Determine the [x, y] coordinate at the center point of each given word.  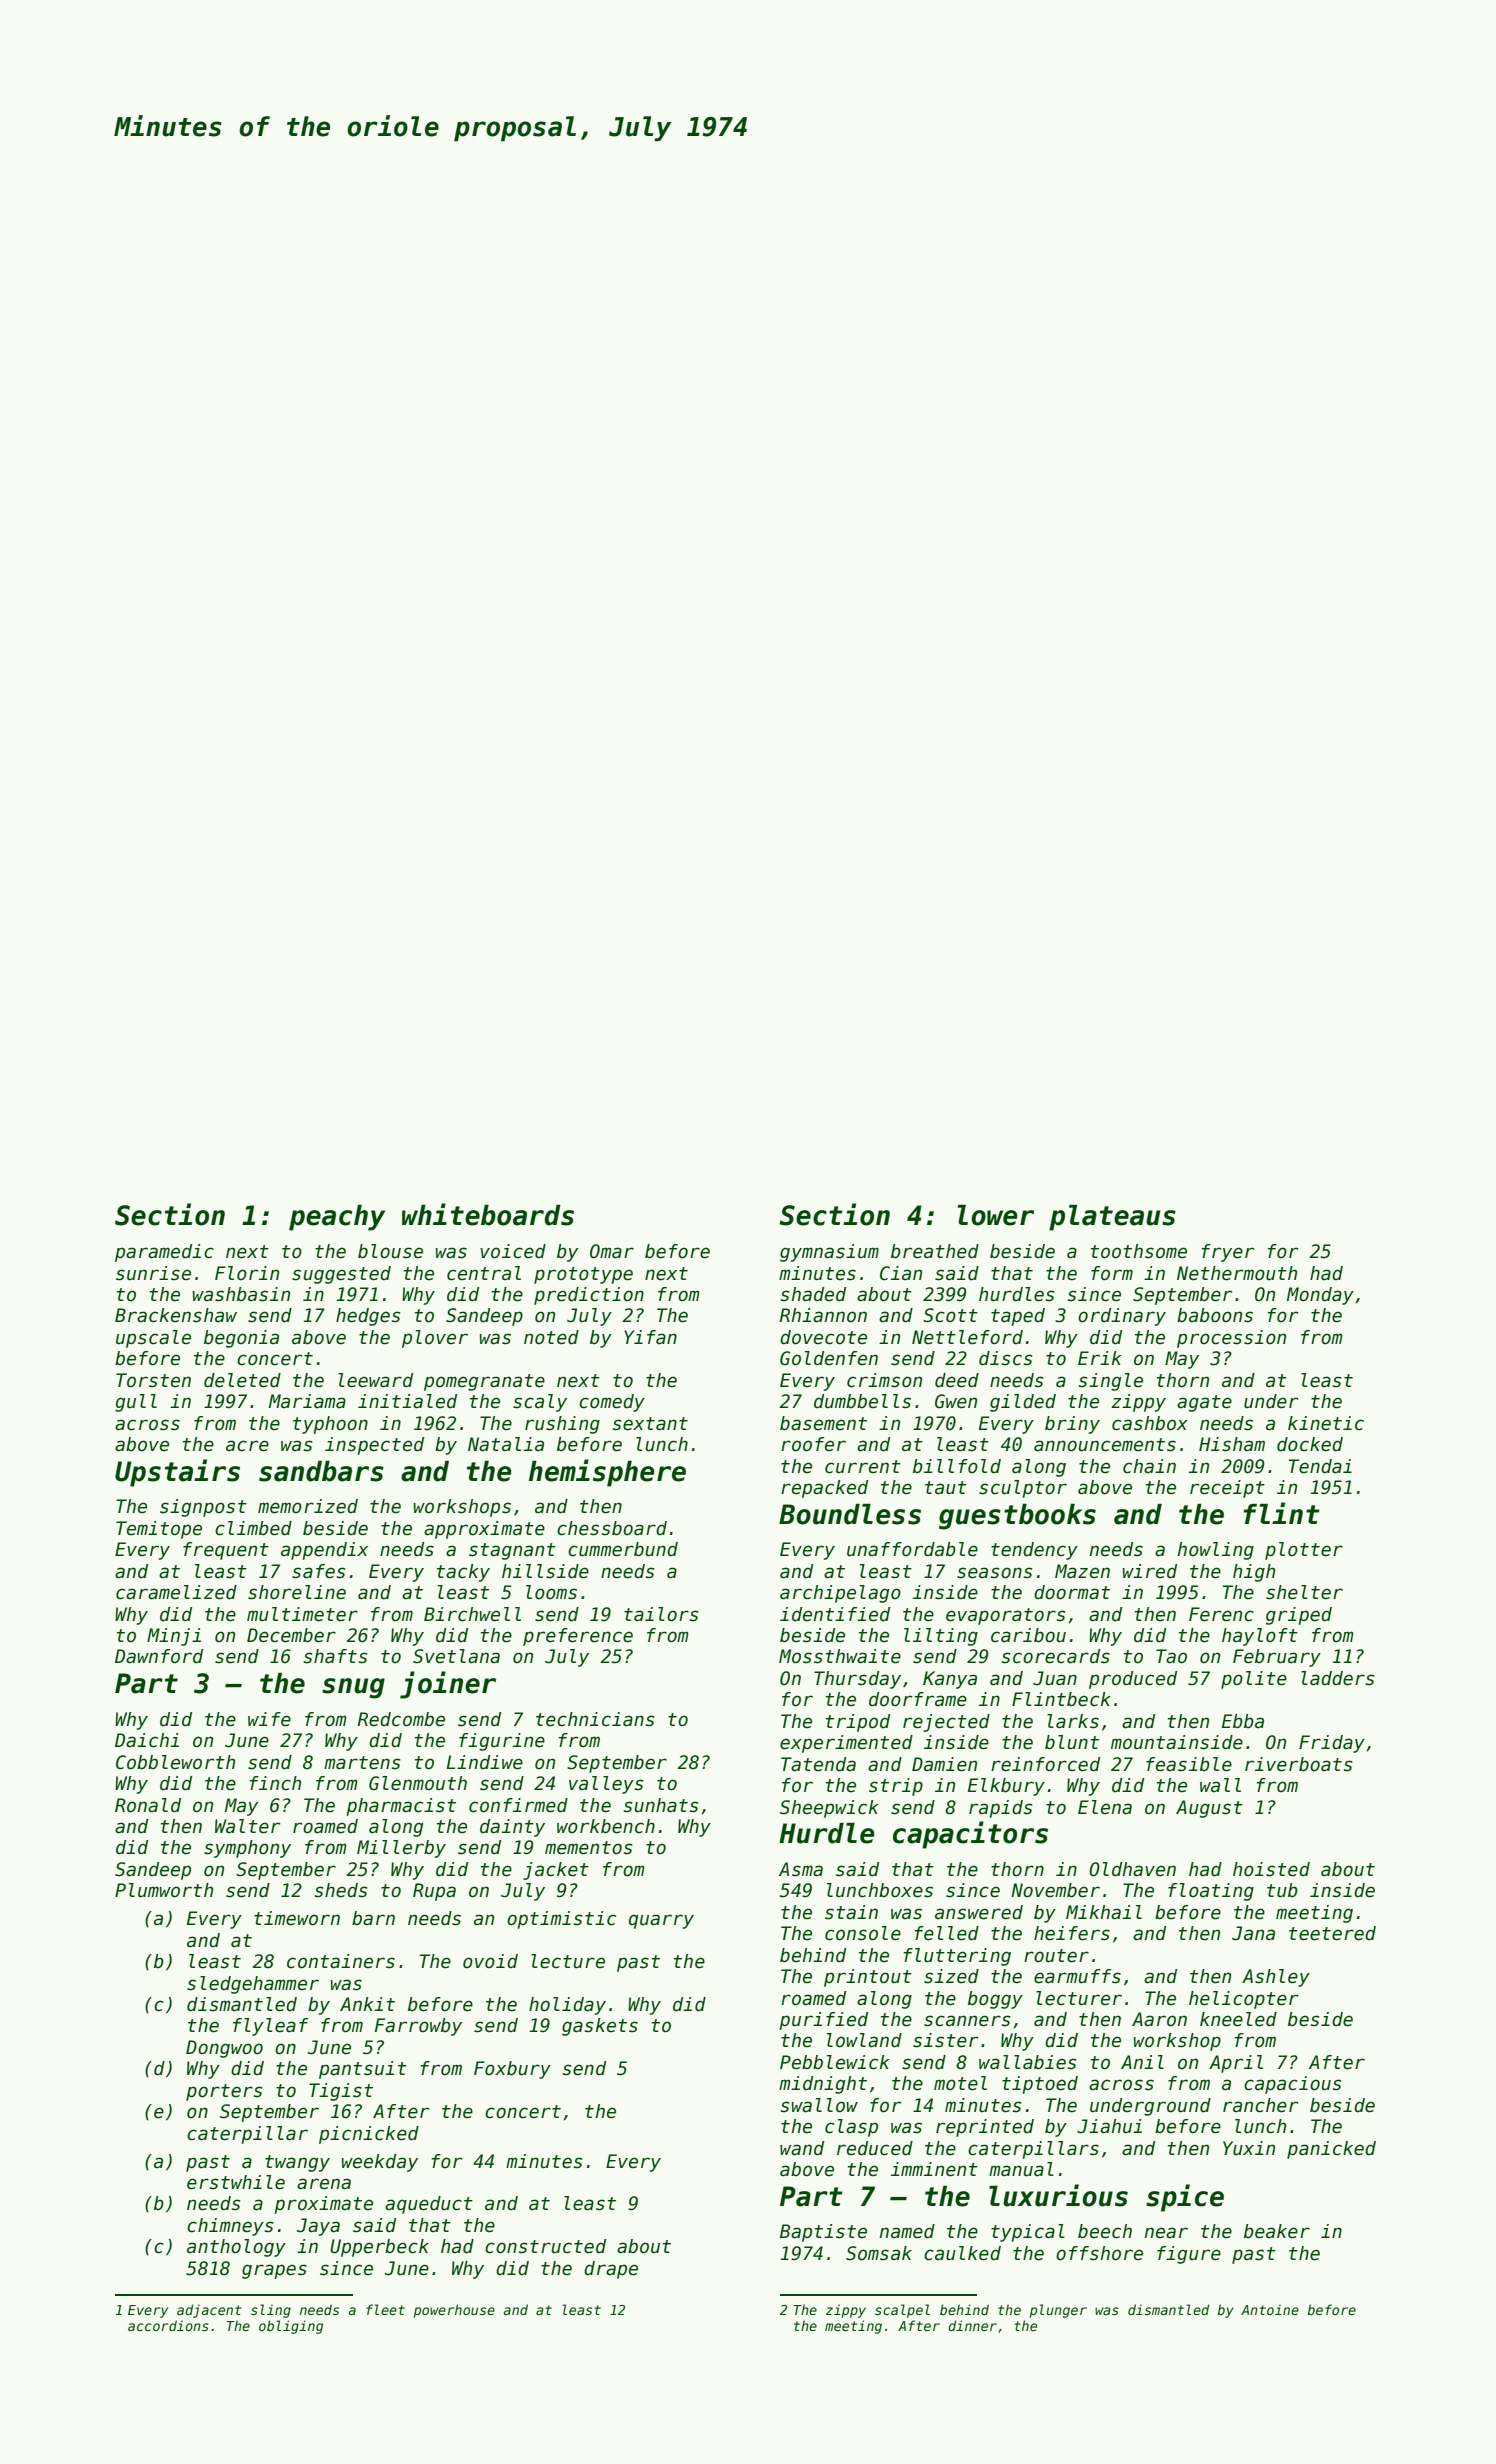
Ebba [1243, 1721]
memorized [308, 1506]
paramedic [164, 1253]
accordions [168, 2325]
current [863, 1467]
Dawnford [159, 1656]
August [1209, 1809]
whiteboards [488, 1214]
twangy [297, 2163]
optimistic [561, 1920]
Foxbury [512, 2070]
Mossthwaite [840, 1656]
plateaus [1112, 1217]
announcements [1105, 1445]
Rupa [434, 1892]
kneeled [1238, 2019]
